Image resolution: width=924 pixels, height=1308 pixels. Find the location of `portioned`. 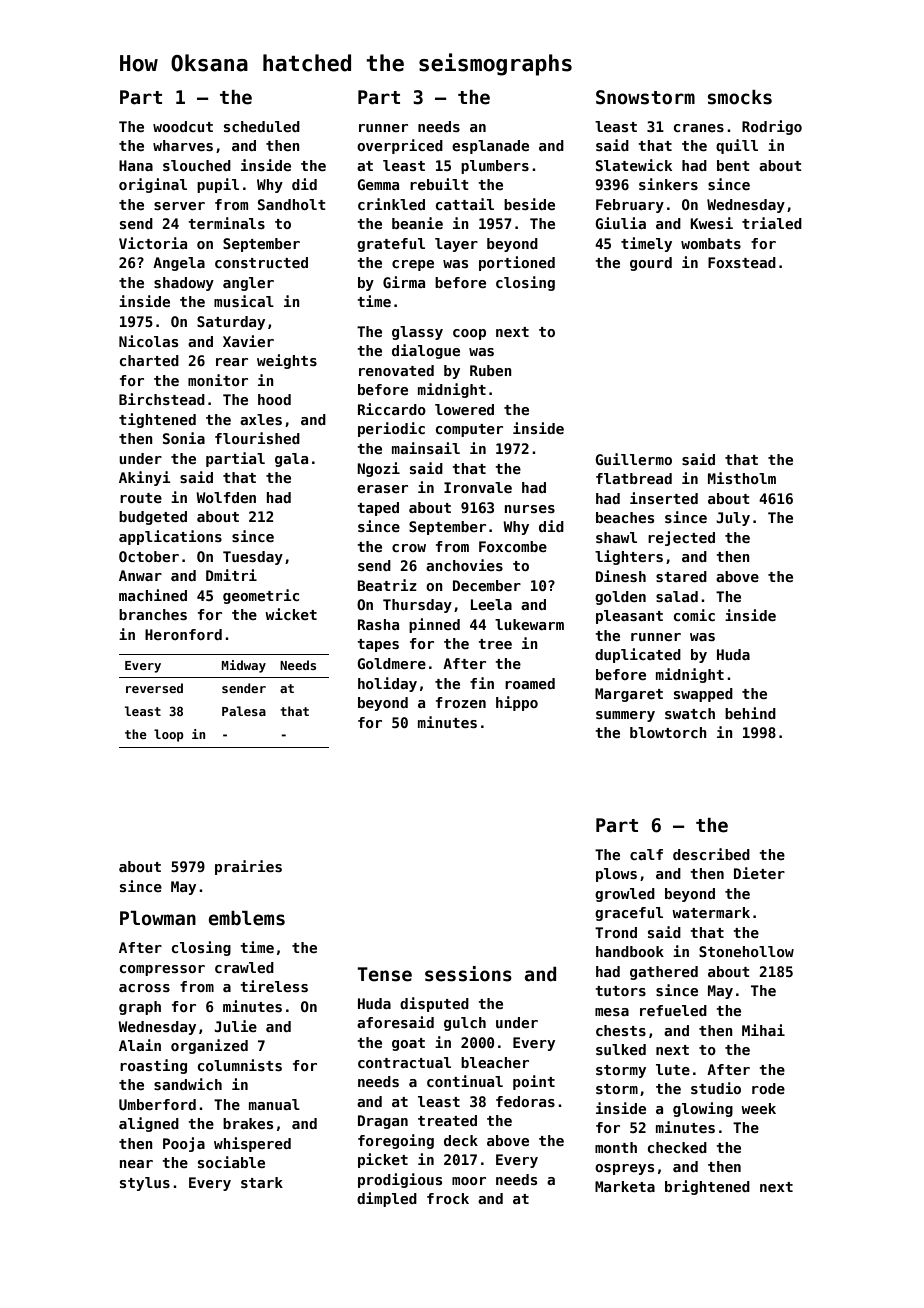

portioned is located at coordinates (517, 263).
